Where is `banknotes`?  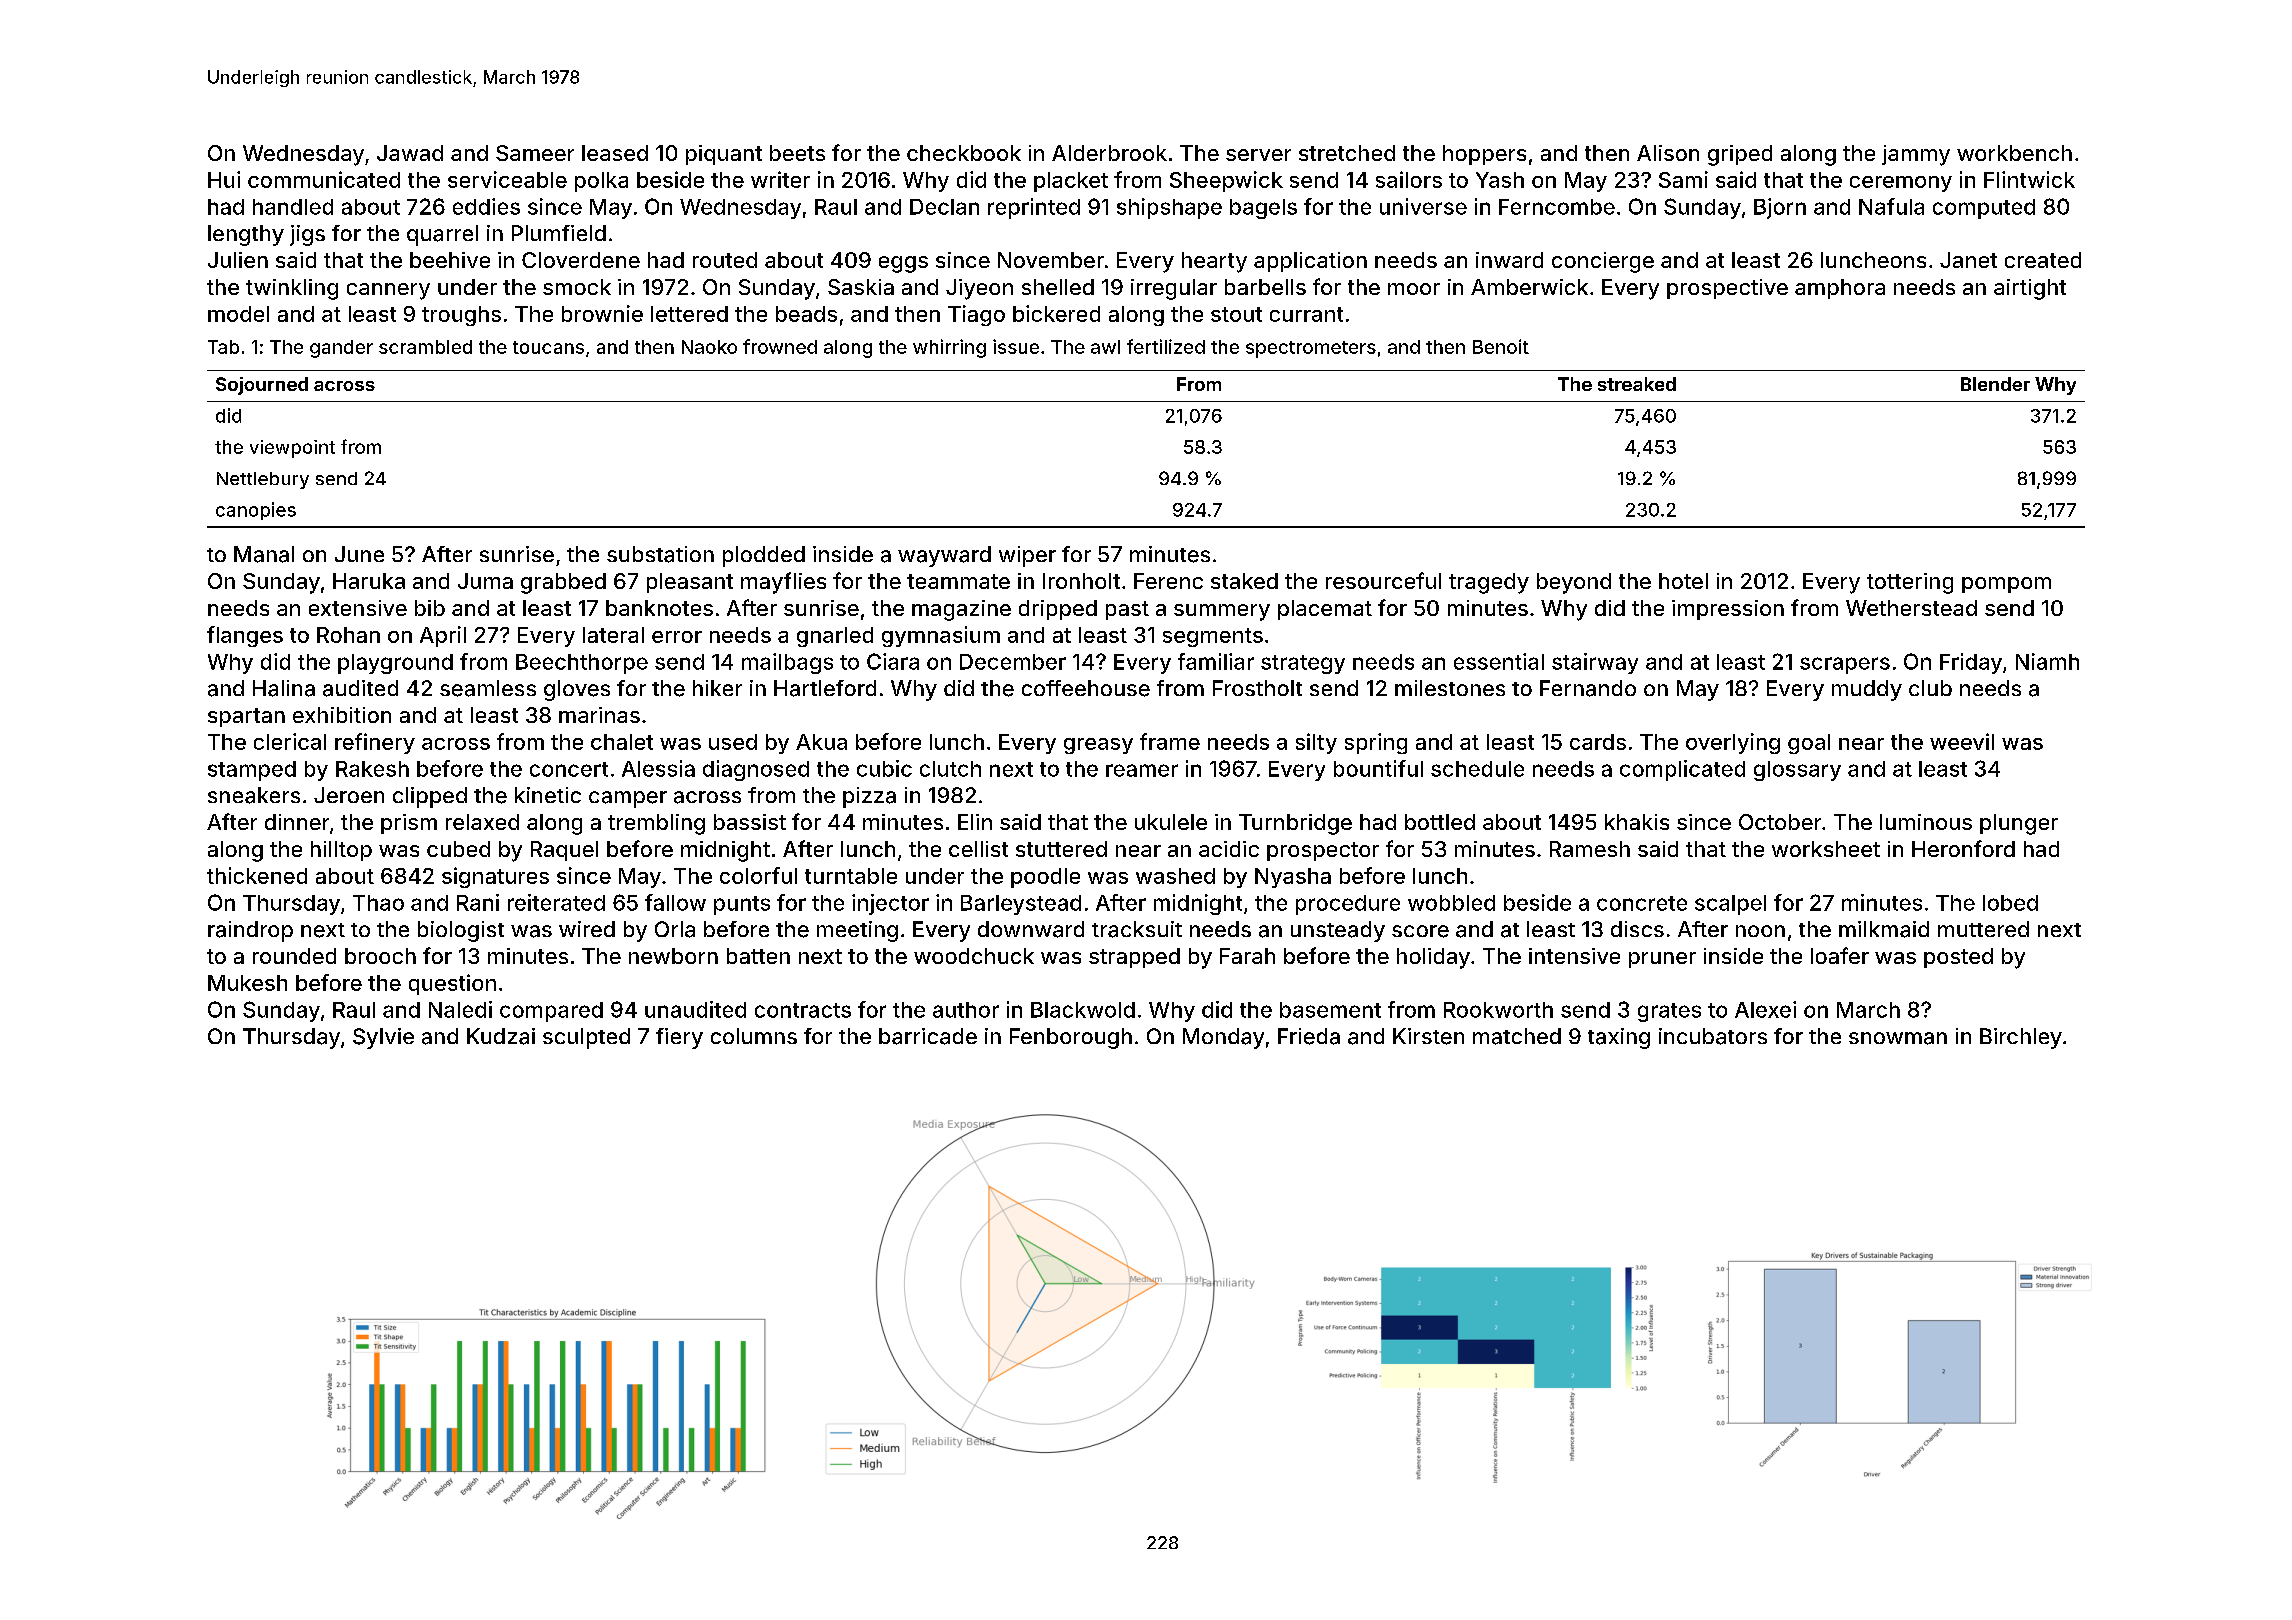 banknotes is located at coordinates (659, 608).
